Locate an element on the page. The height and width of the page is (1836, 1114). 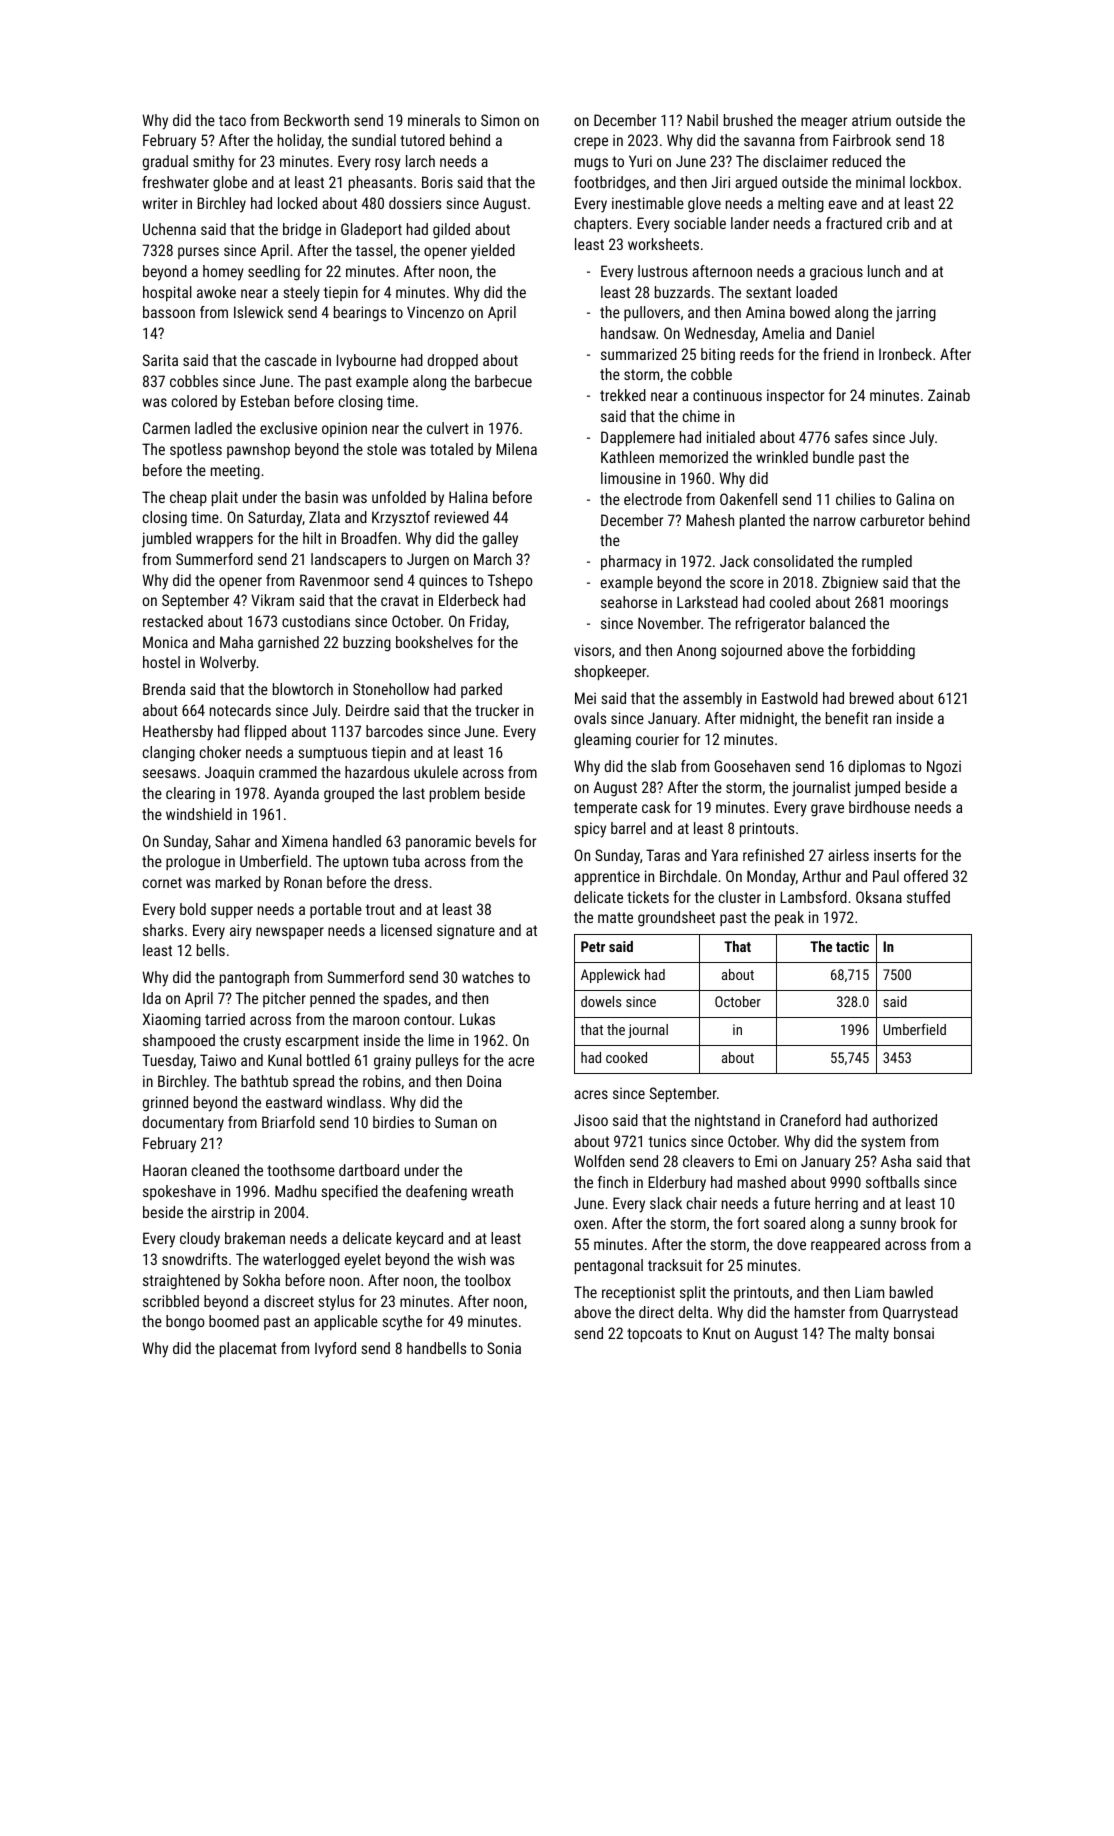
malty is located at coordinates (872, 1335).
